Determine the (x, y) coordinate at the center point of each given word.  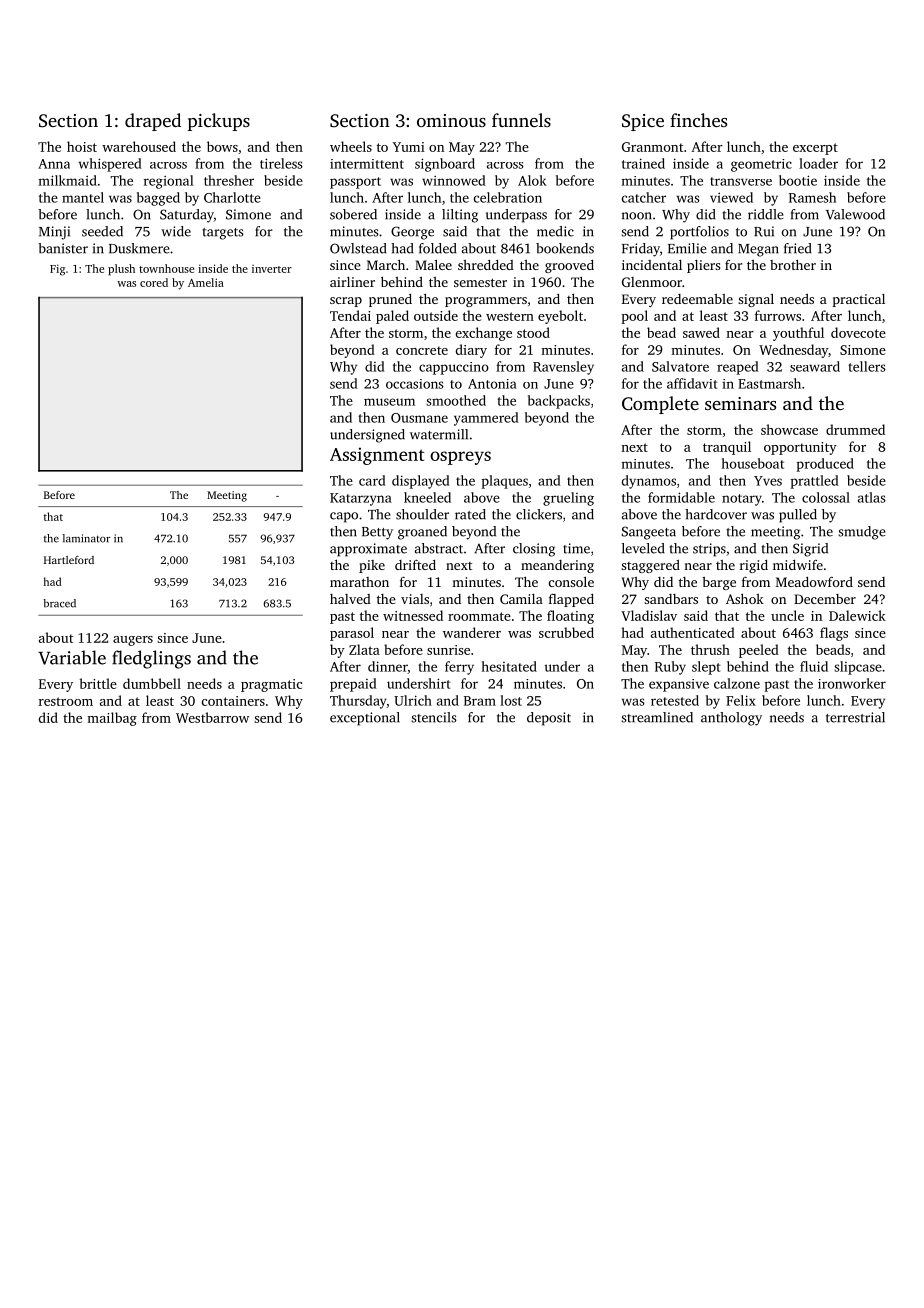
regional (169, 182)
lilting (460, 216)
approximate (368, 550)
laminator (87, 538)
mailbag (112, 719)
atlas (872, 497)
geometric (761, 165)
